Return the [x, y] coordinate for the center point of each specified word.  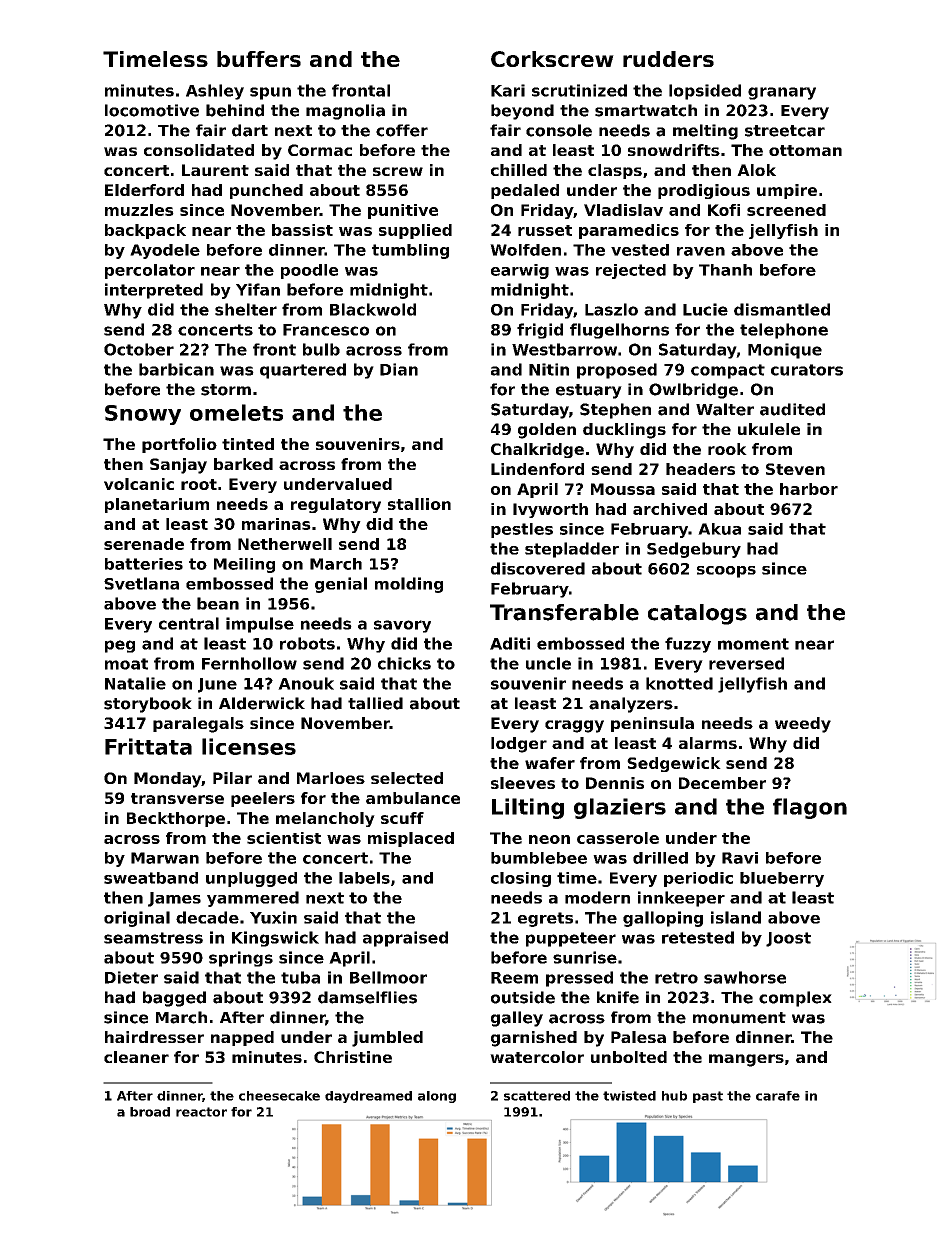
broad [150, 1112]
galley [517, 1019]
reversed [746, 663]
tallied [375, 703]
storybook [148, 705]
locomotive [152, 110]
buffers [259, 59]
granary [782, 93]
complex [795, 999]
